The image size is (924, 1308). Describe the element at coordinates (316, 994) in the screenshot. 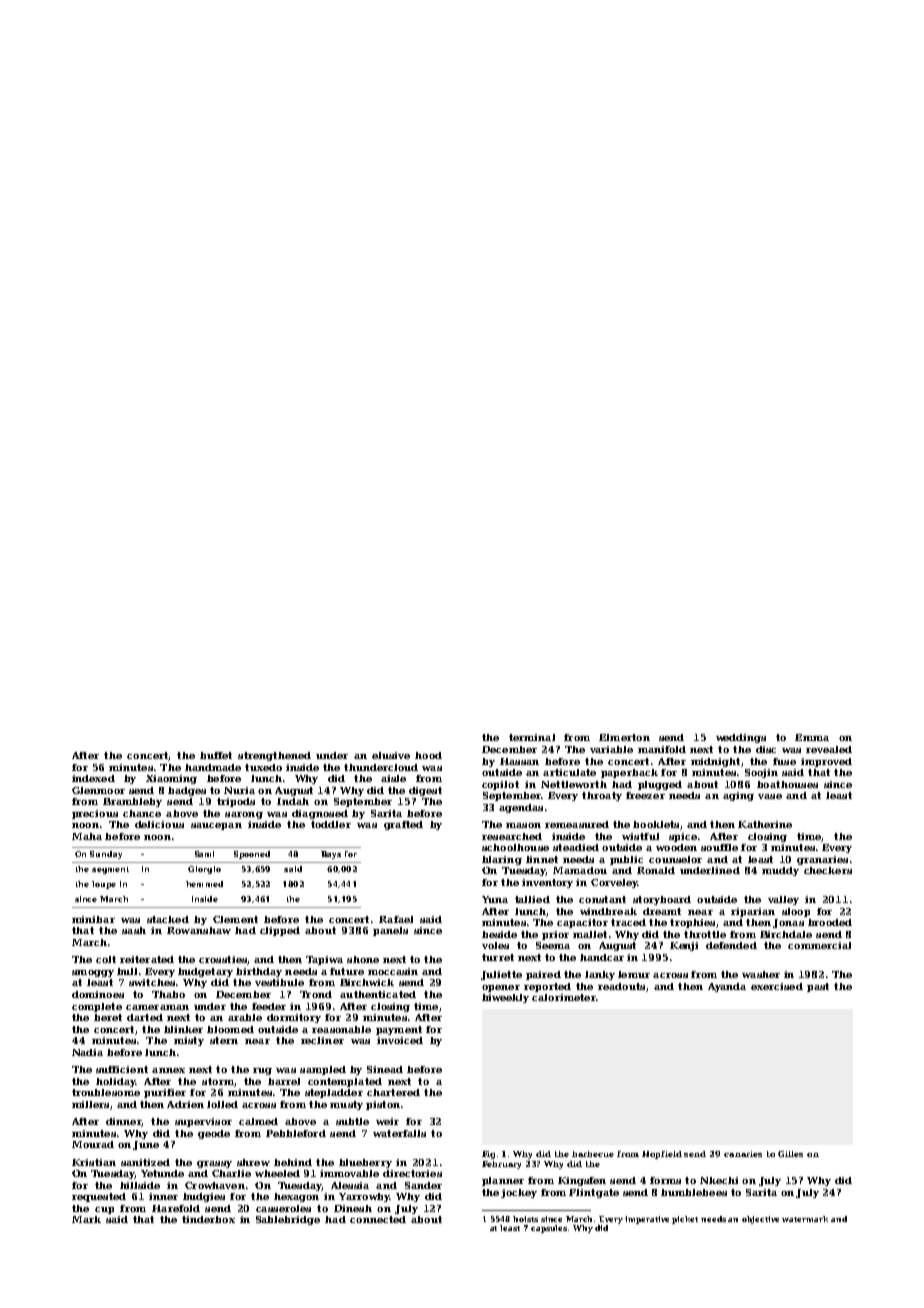

I see `Trond` at that location.
